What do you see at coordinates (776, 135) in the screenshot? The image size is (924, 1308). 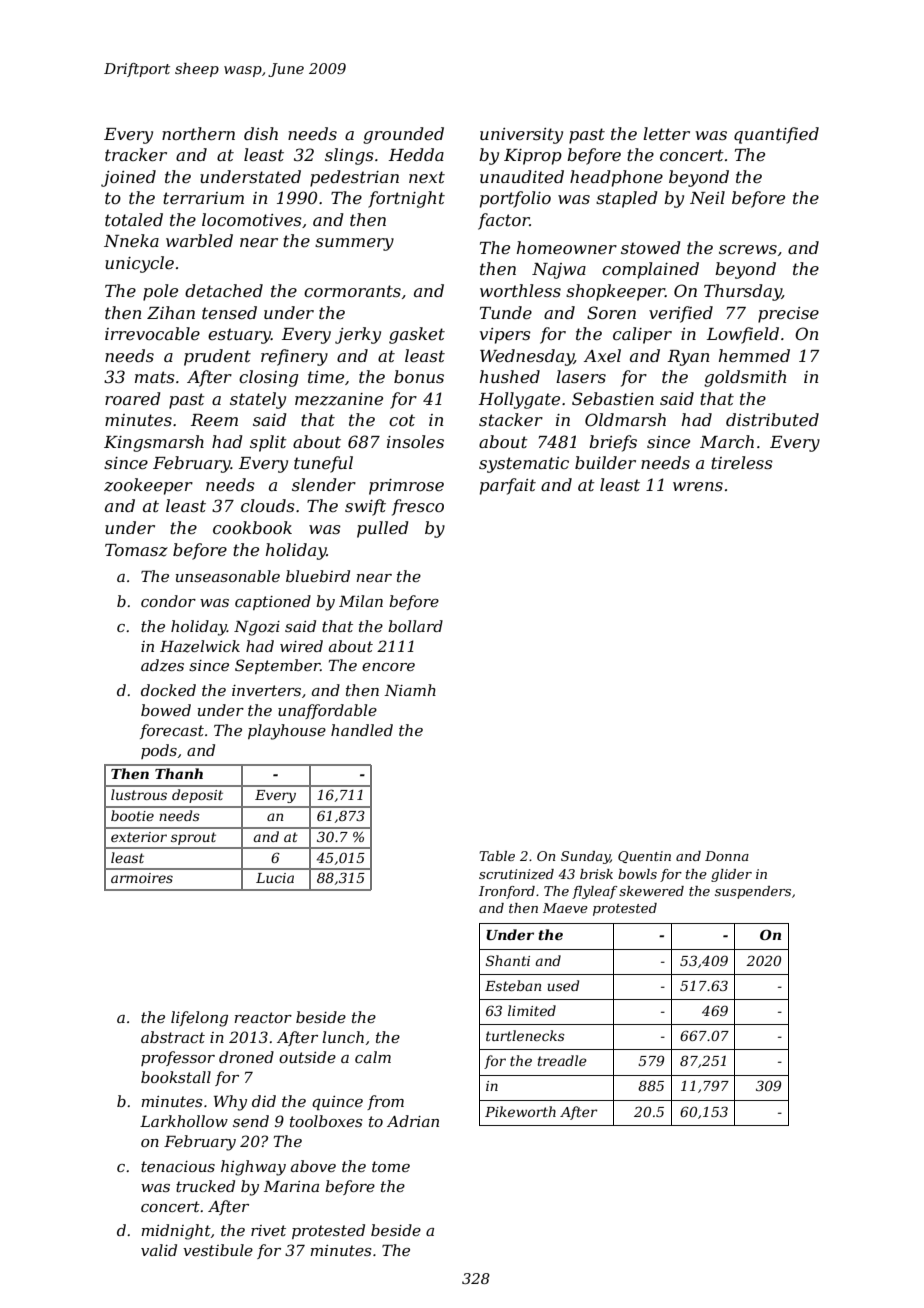 I see `quantified` at bounding box center [776, 135].
